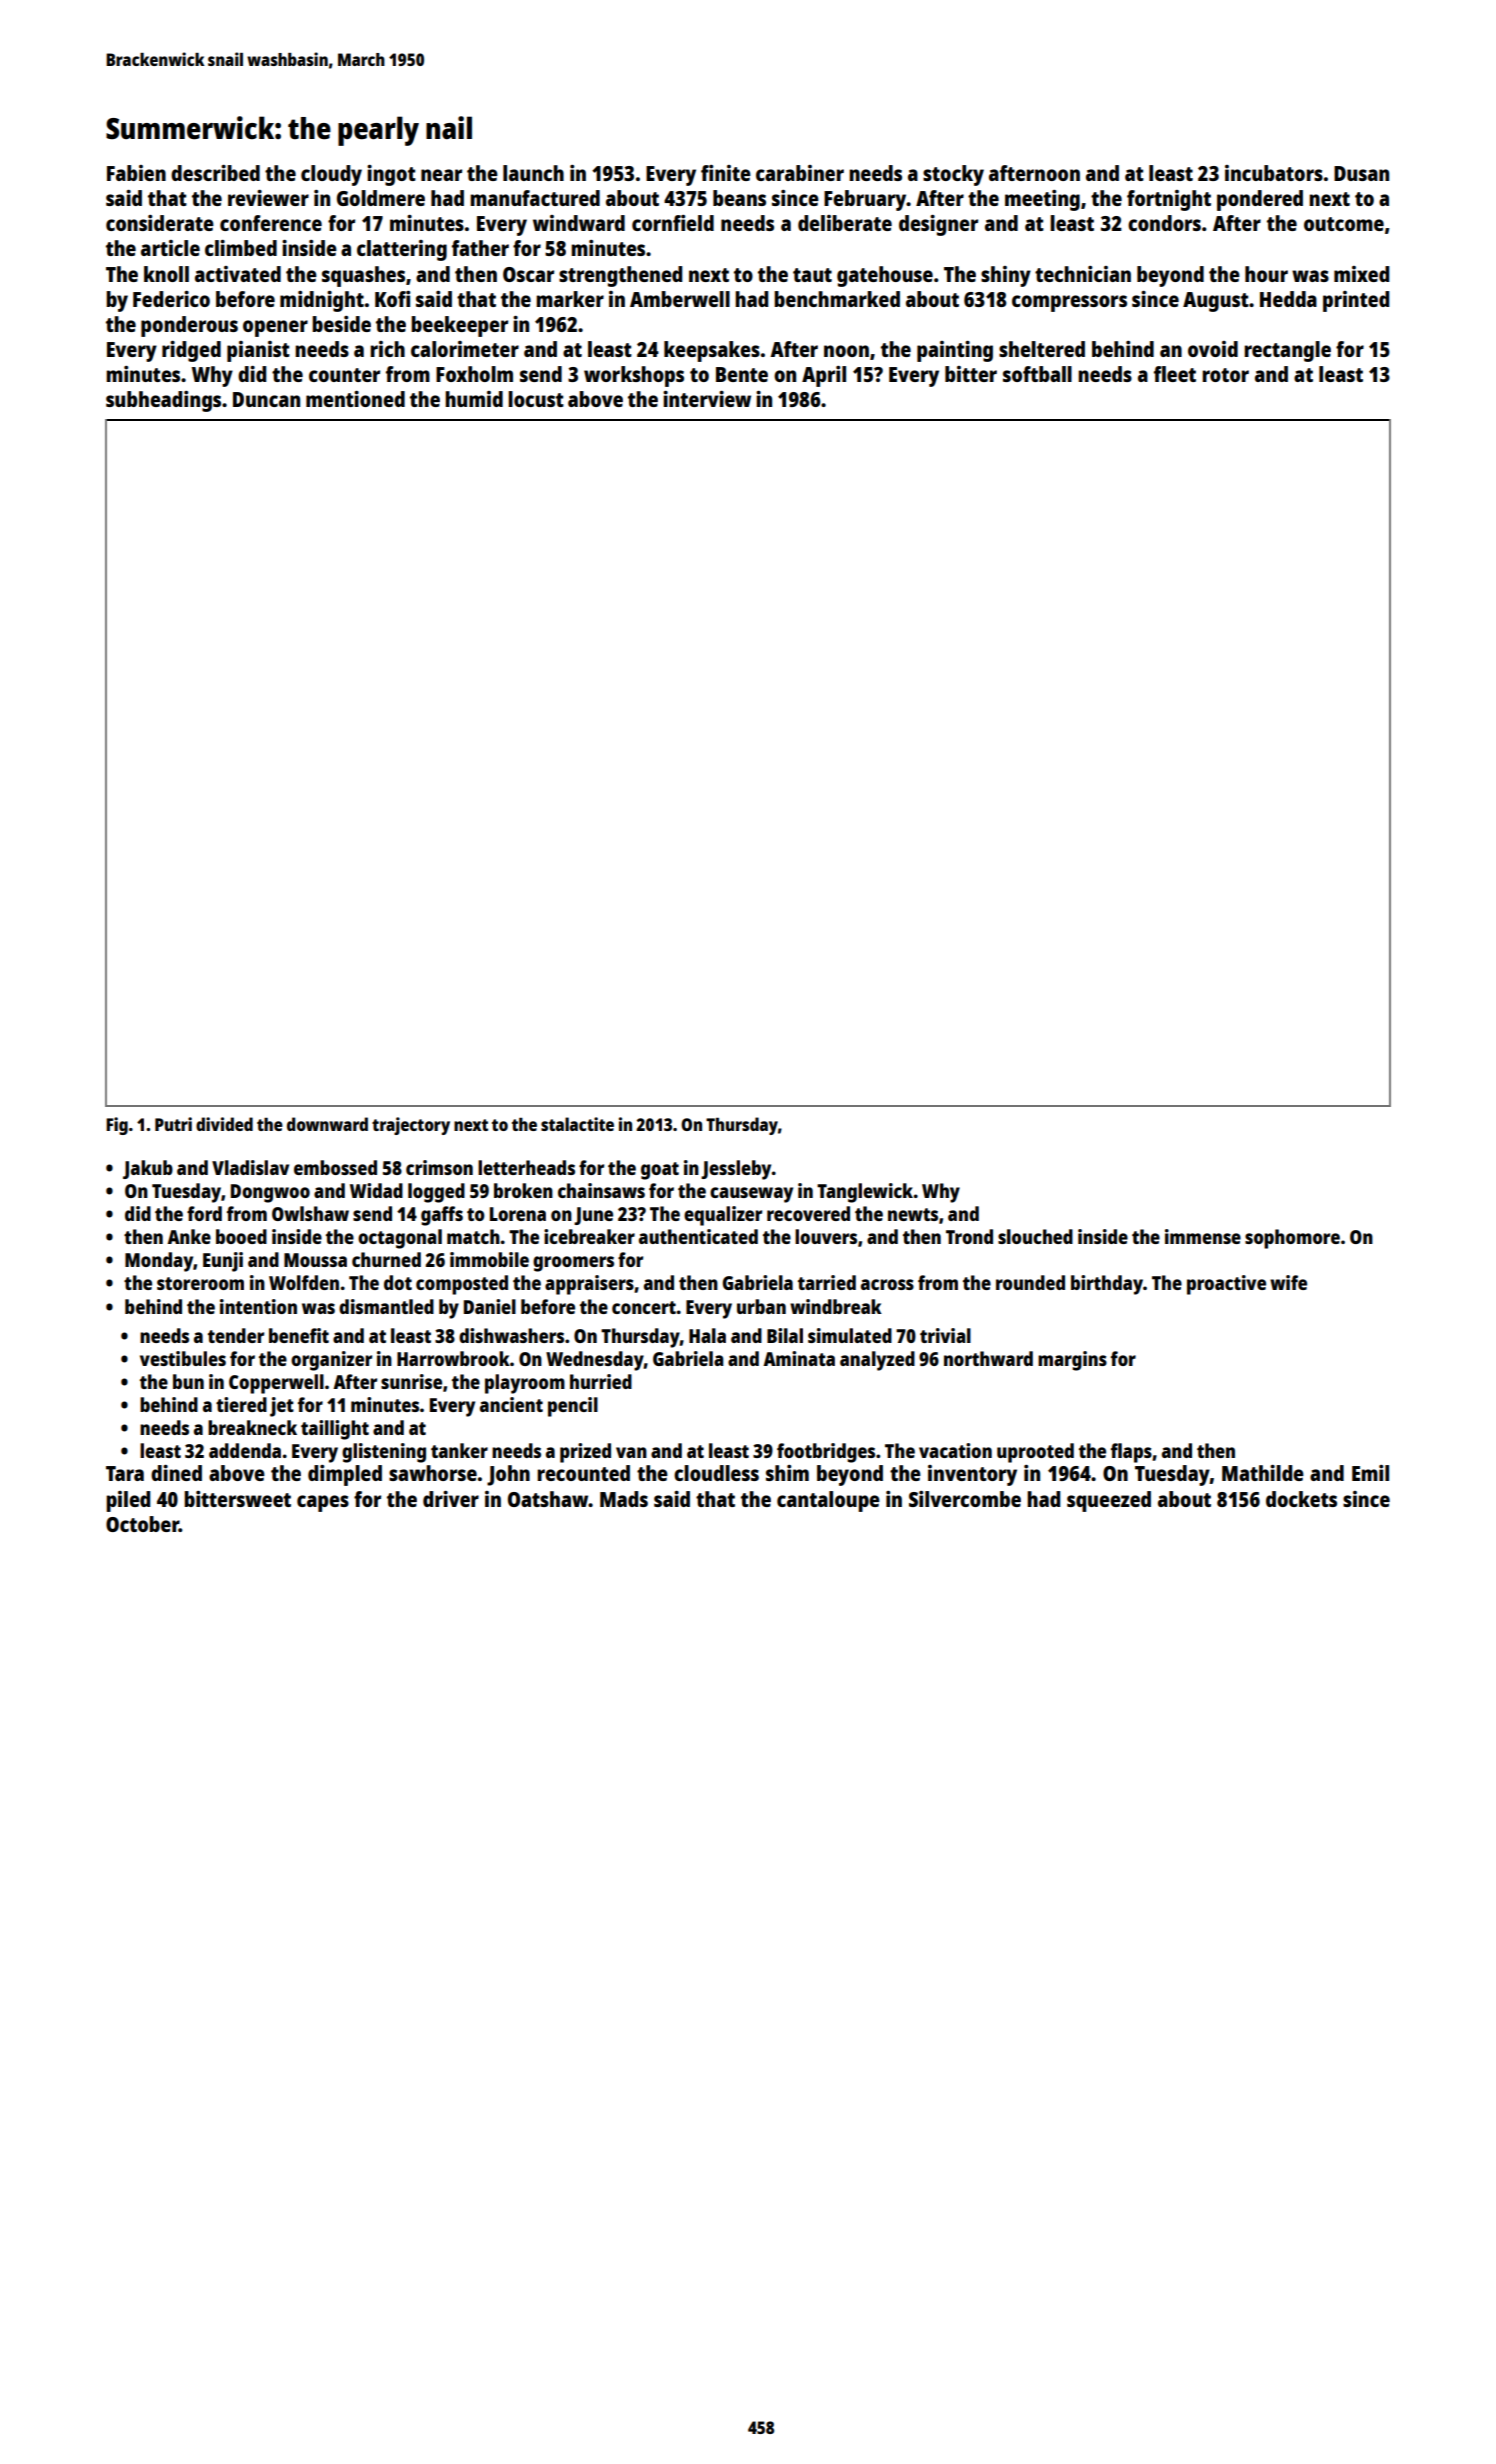  I want to click on trajectory, so click(411, 1126).
